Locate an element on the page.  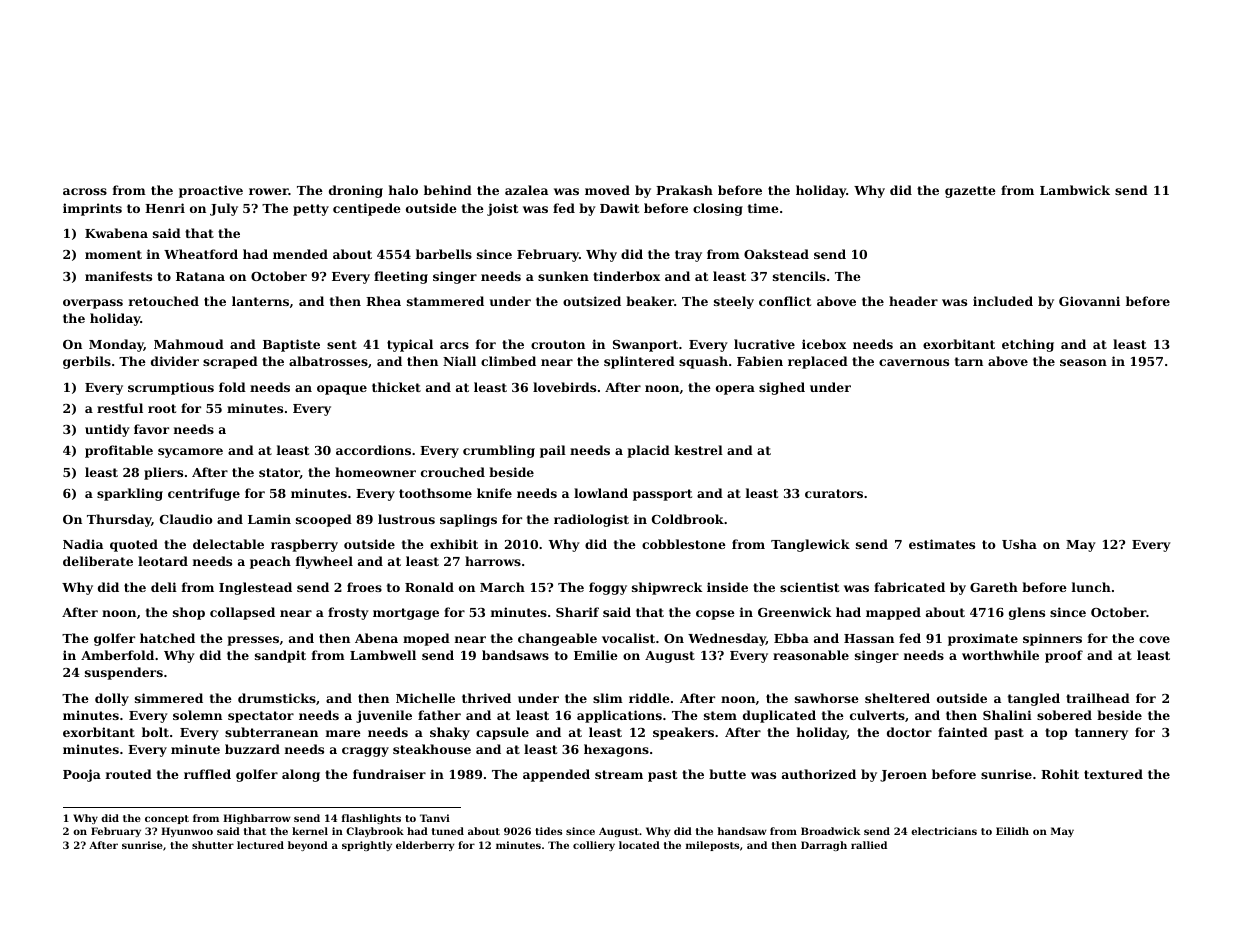
cobblestone is located at coordinates (684, 544).
